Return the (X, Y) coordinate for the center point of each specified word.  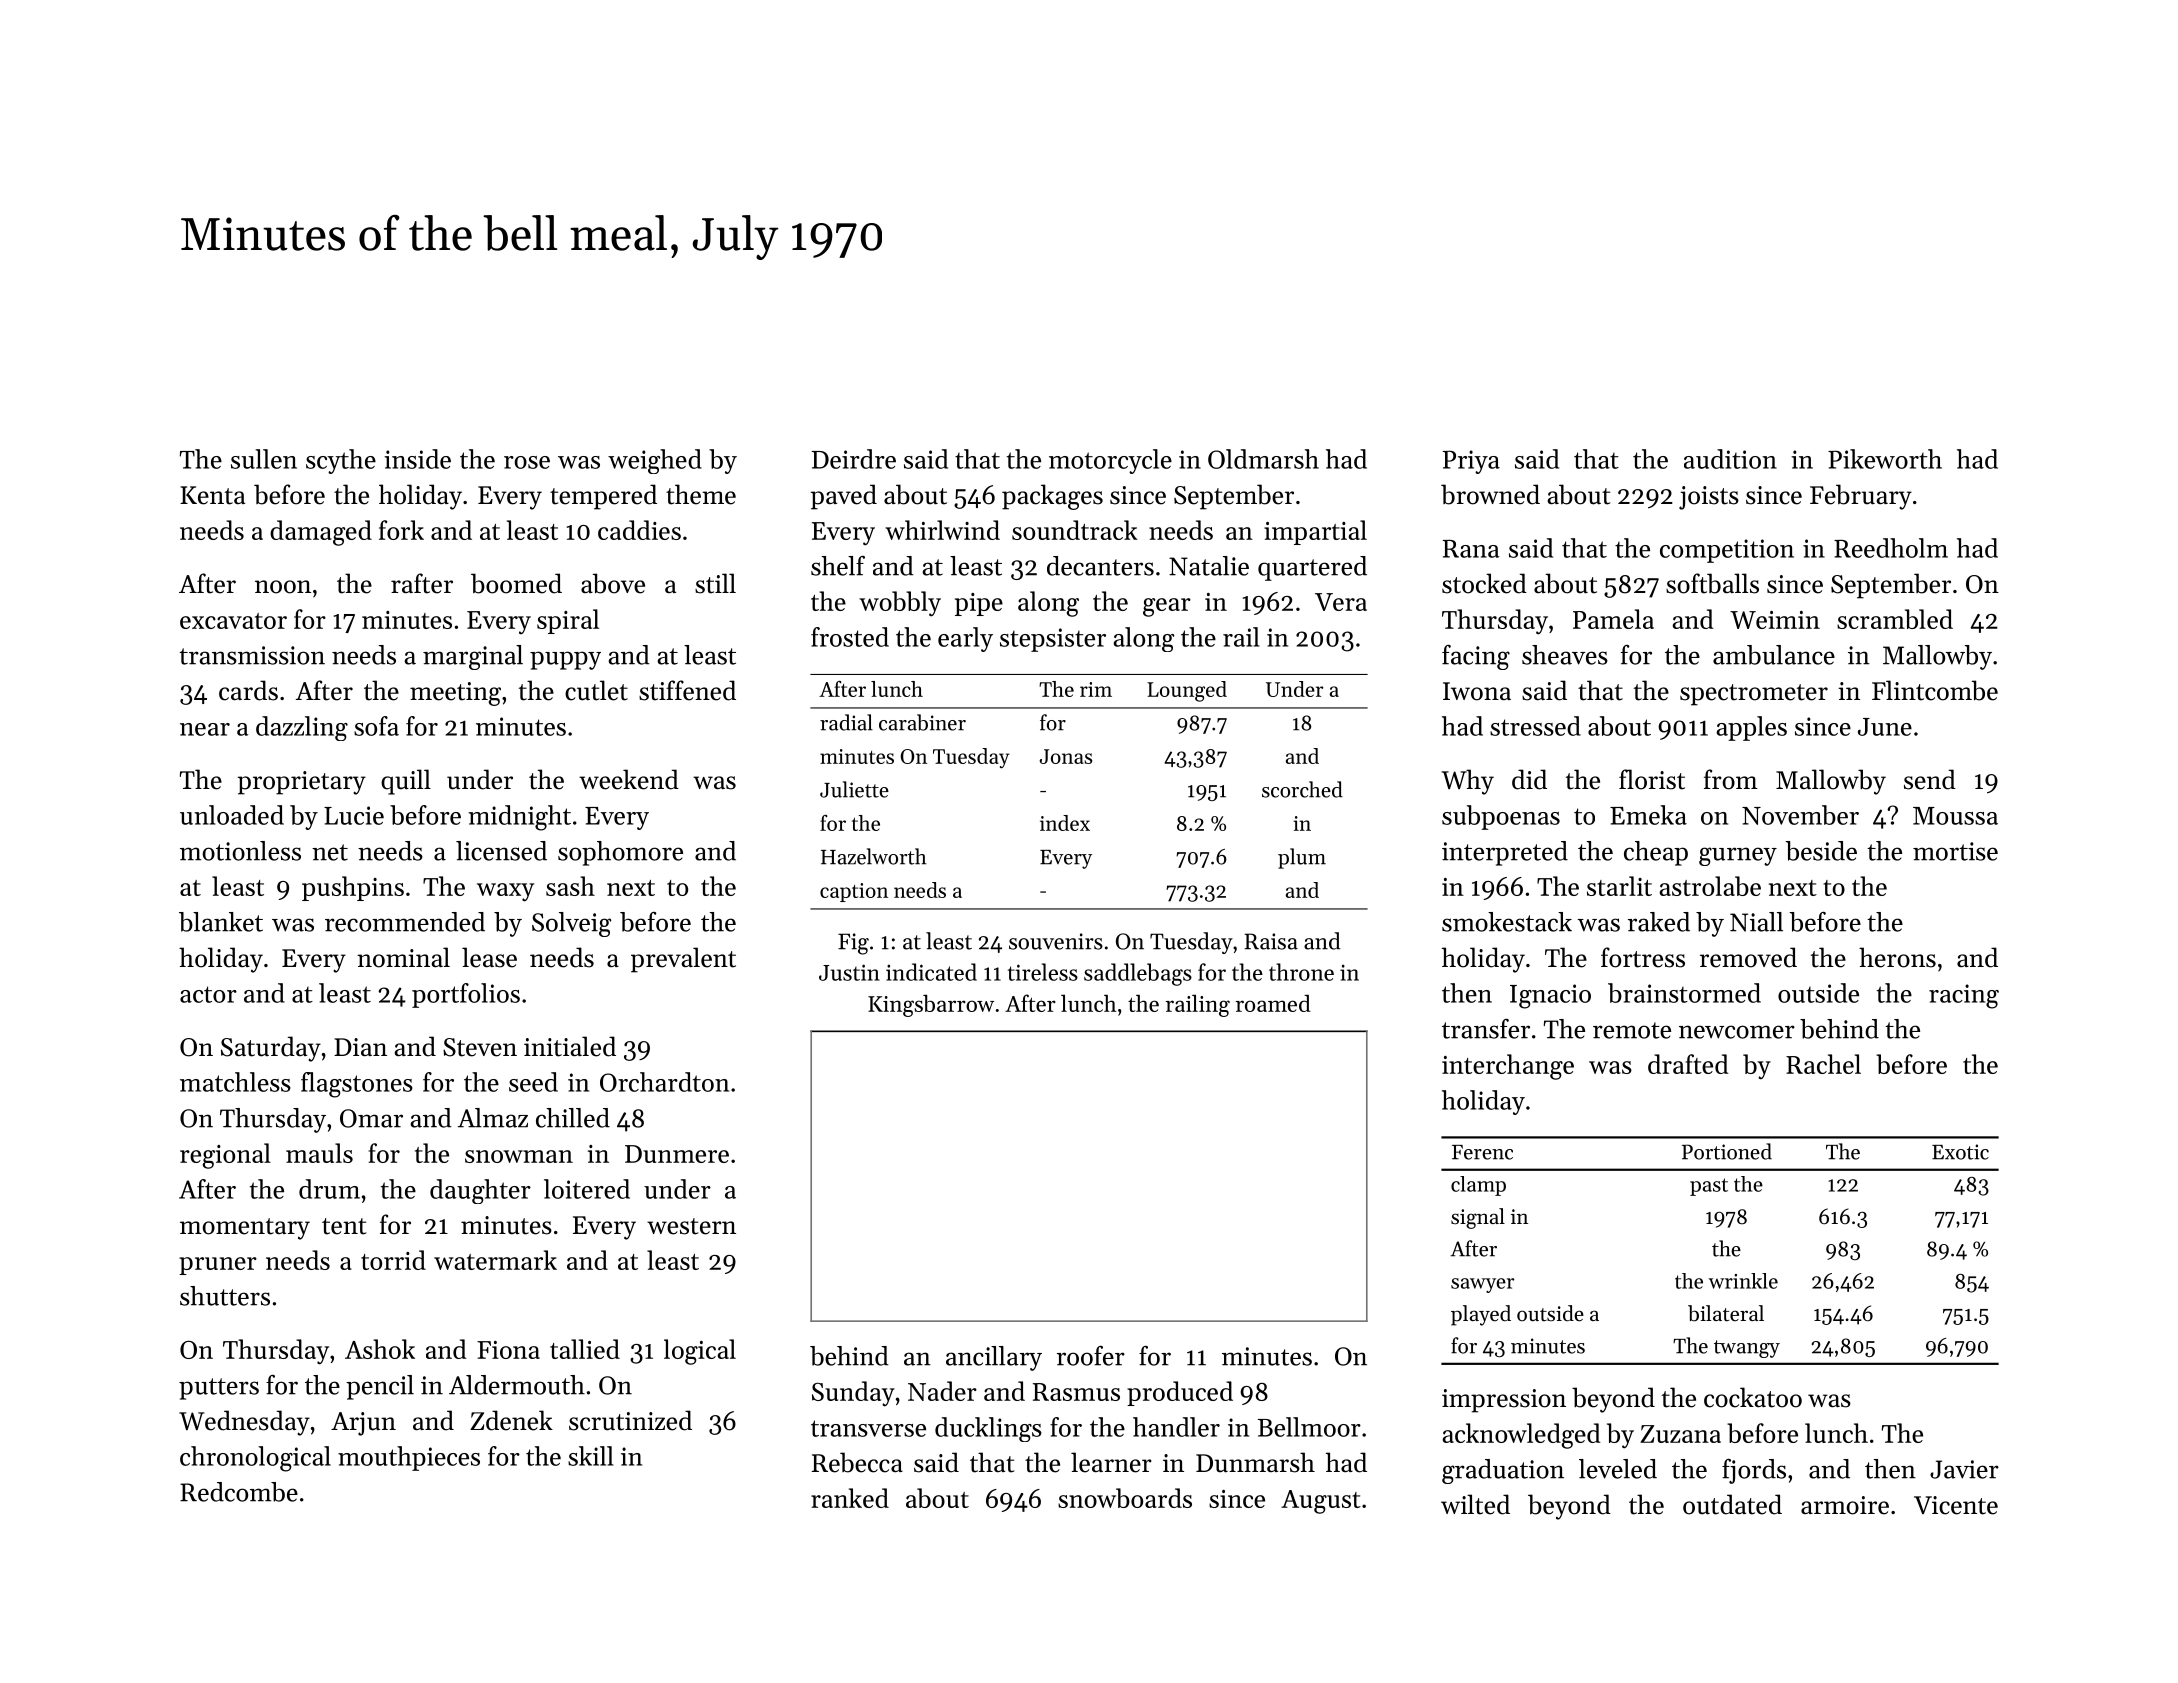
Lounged (1187, 691)
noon (283, 587)
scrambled (1895, 619)
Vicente (1956, 1505)
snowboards (1125, 1498)
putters (219, 1389)
